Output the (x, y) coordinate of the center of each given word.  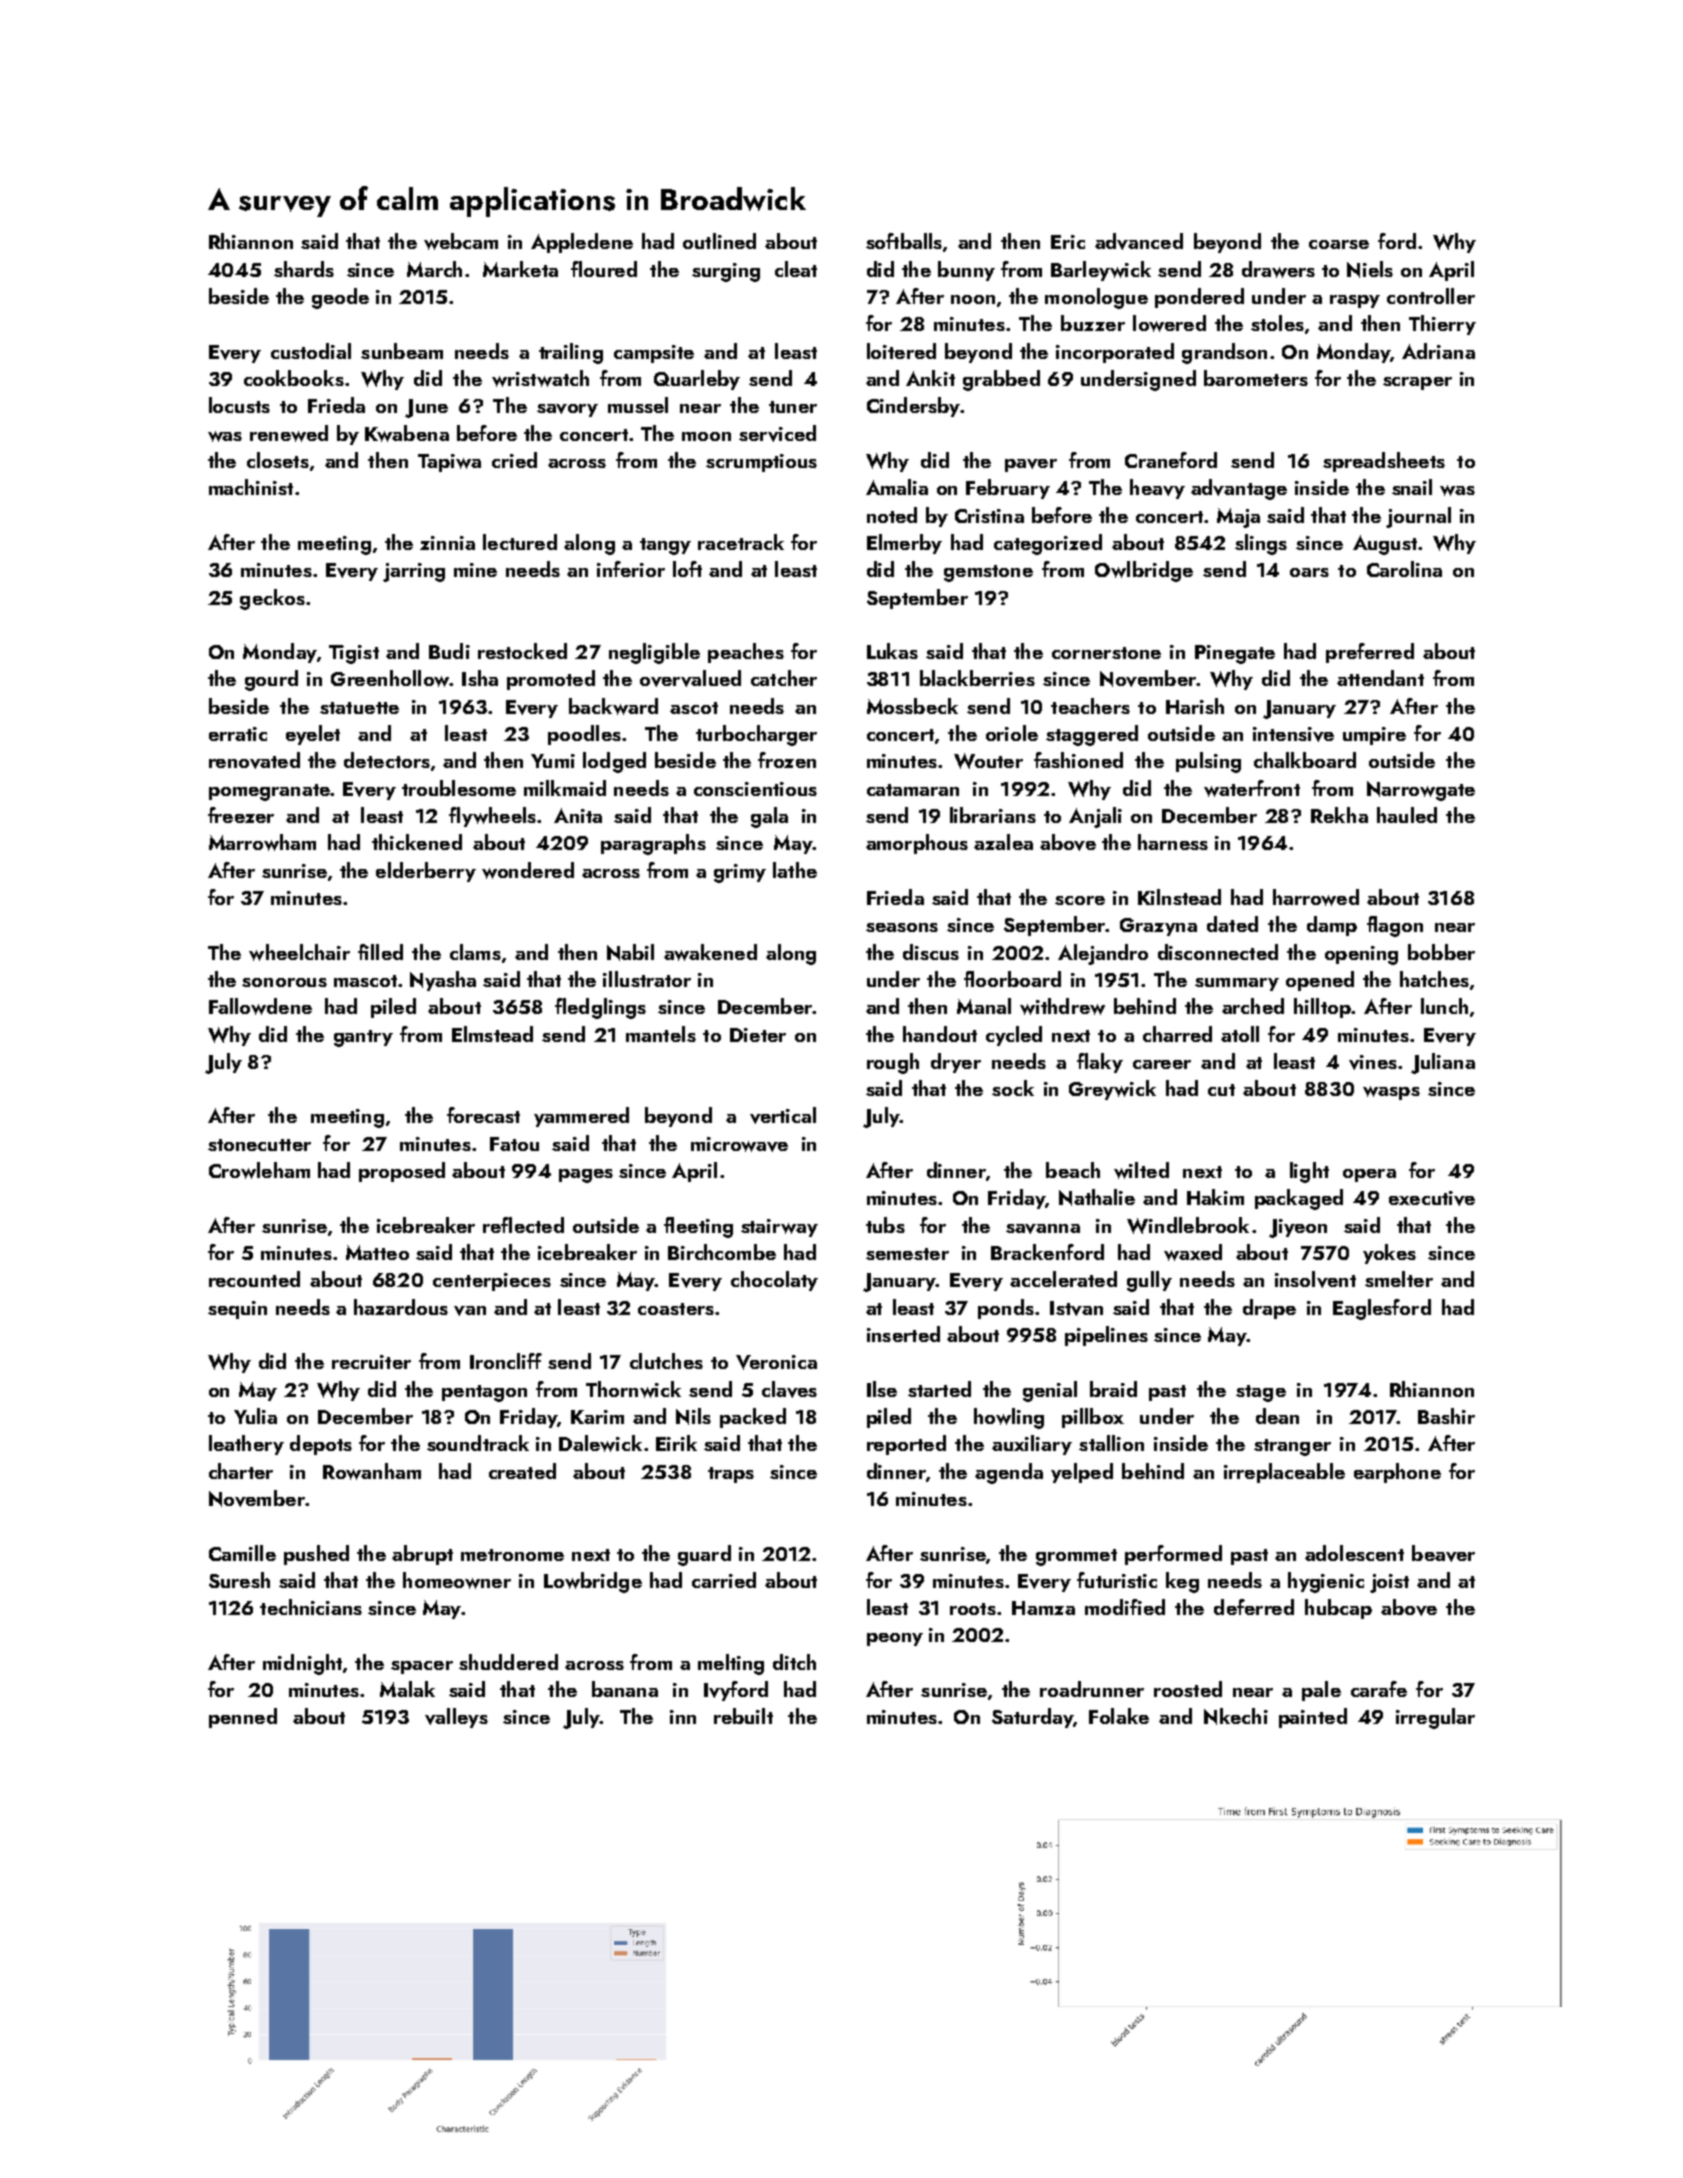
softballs (904, 241)
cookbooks (294, 378)
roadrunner (1092, 1689)
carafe (1379, 1689)
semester (907, 1254)
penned (243, 1718)
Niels (1370, 269)
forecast (483, 1115)
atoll (1240, 1034)
